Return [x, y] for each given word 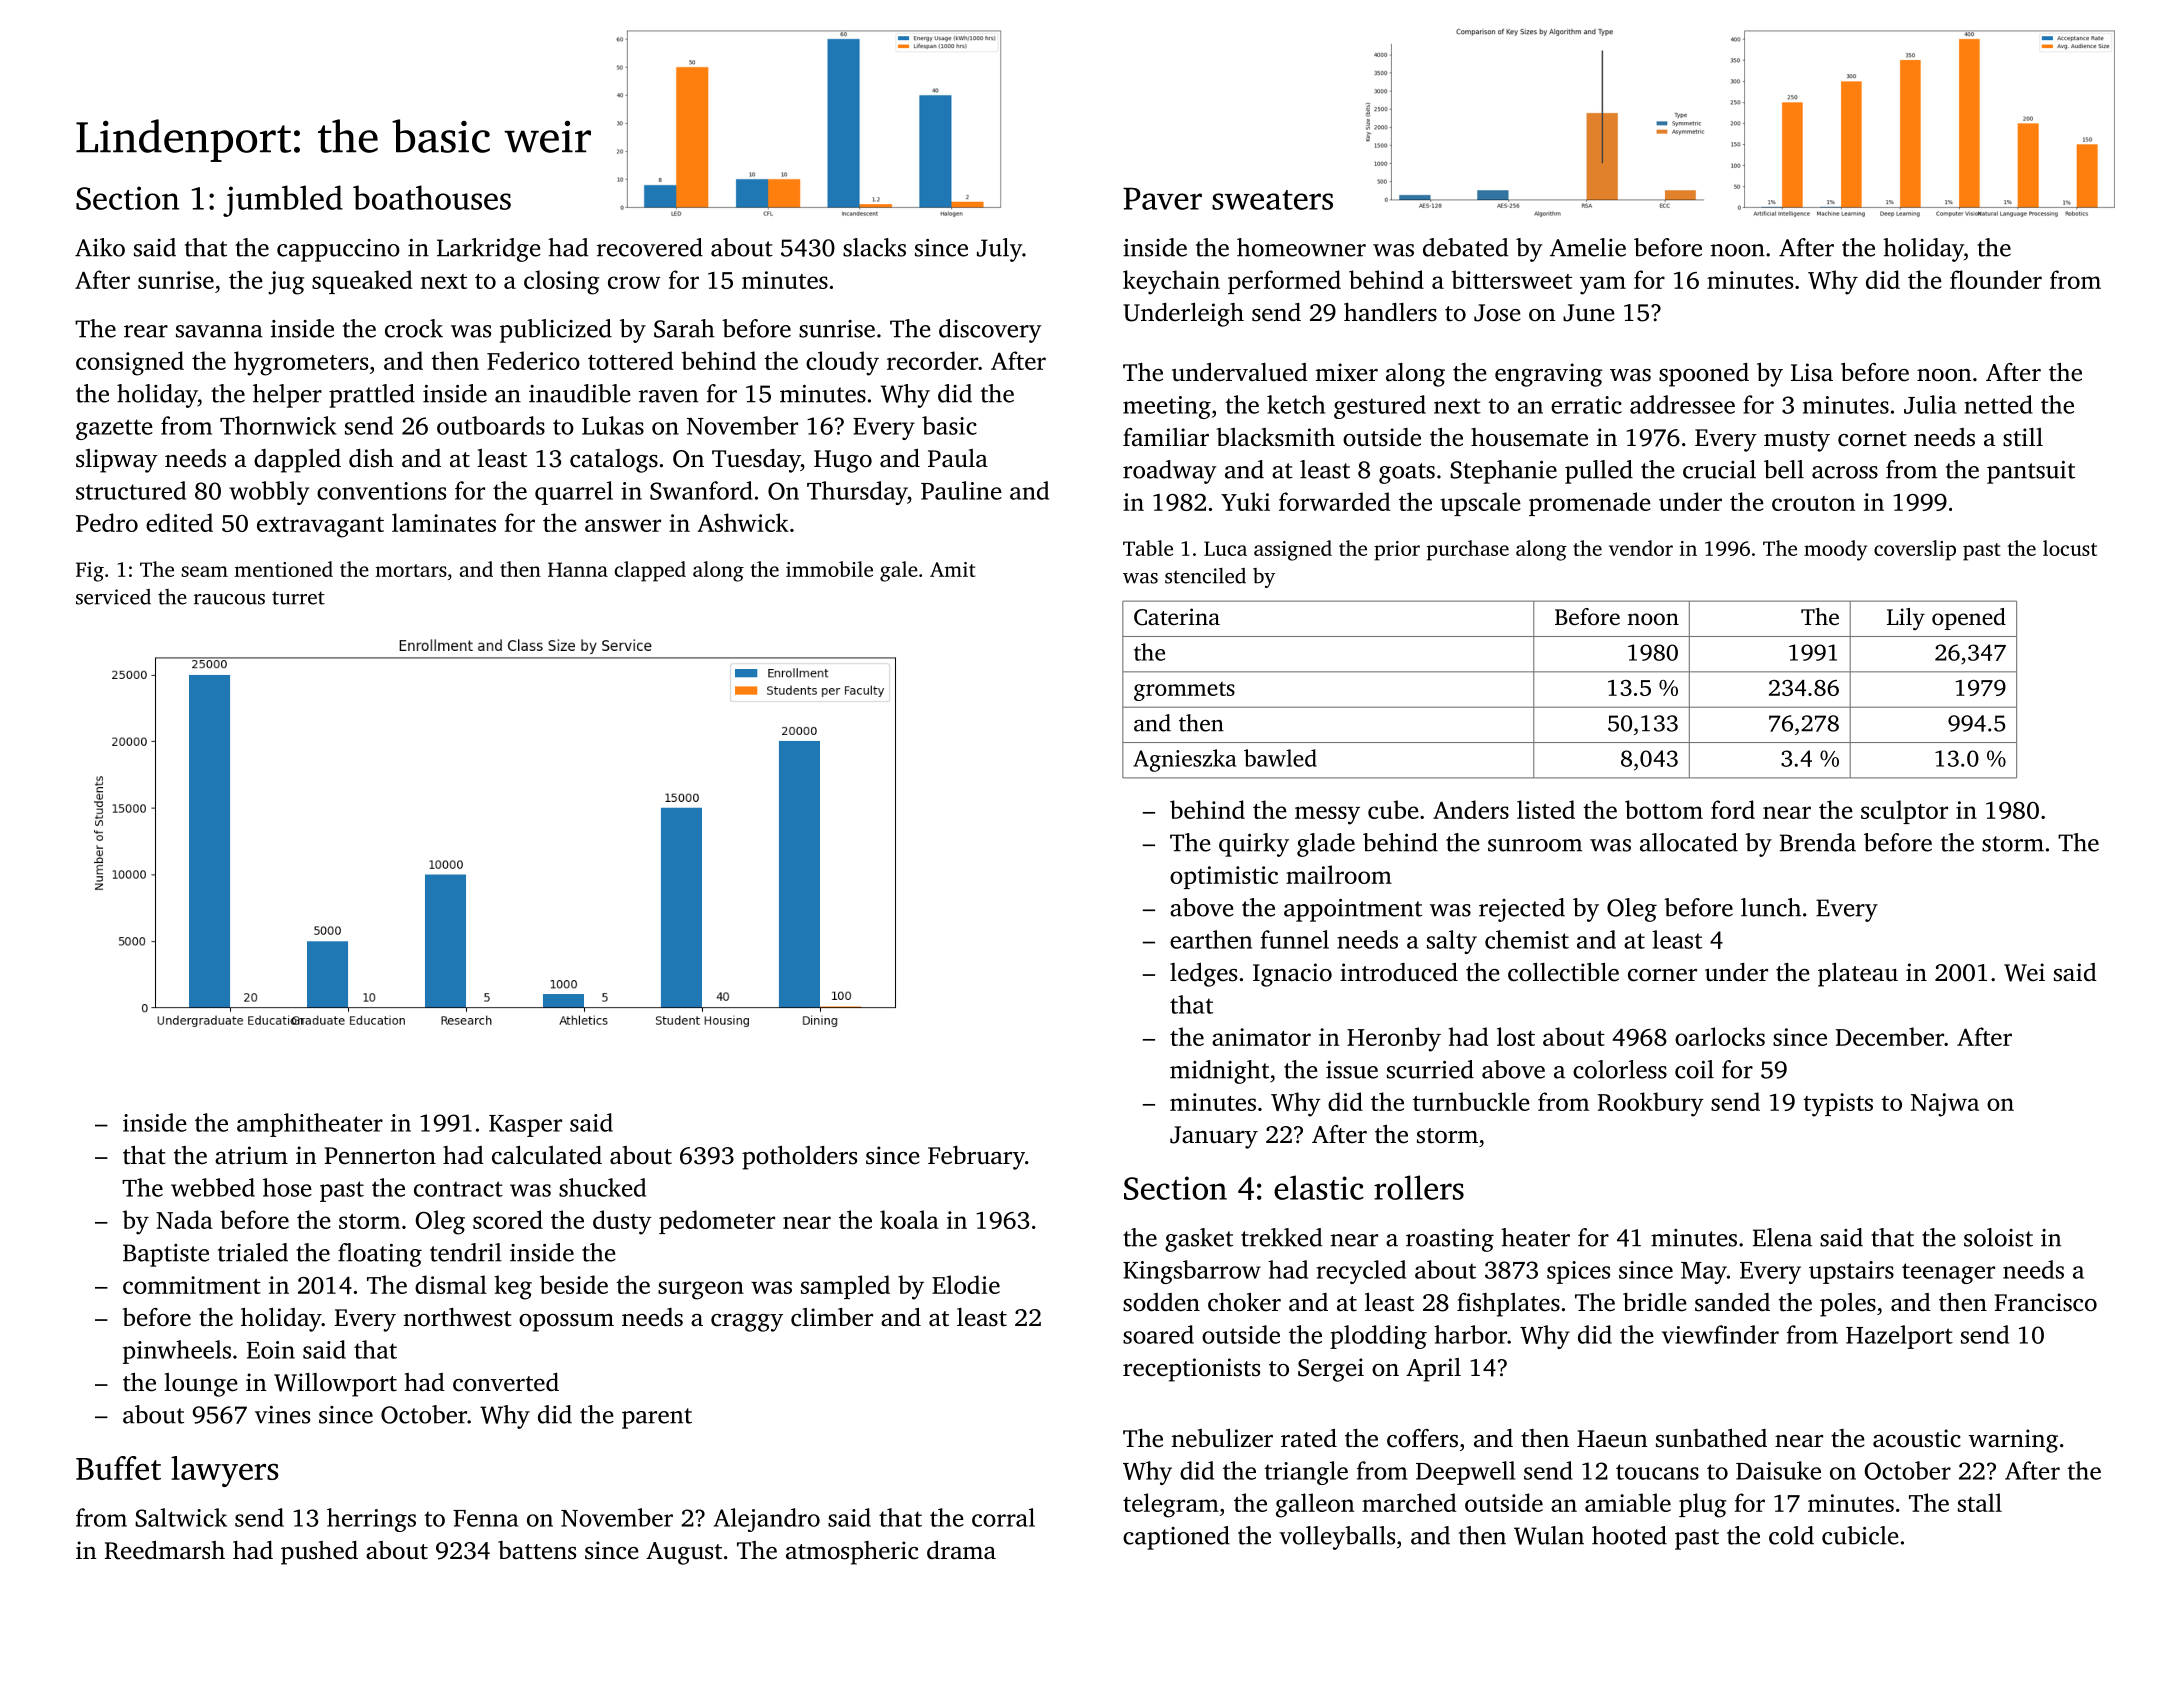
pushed [319, 1553]
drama [961, 1550]
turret [298, 598]
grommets [1184, 691]
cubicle [1860, 1535]
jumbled [283, 201]
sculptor [1904, 812]
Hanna [578, 569]
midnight [1219, 1072]
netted [1998, 404]
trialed [253, 1252]
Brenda [1818, 842]
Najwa [1945, 1105]
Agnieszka [1184, 760]
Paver [1162, 198]
